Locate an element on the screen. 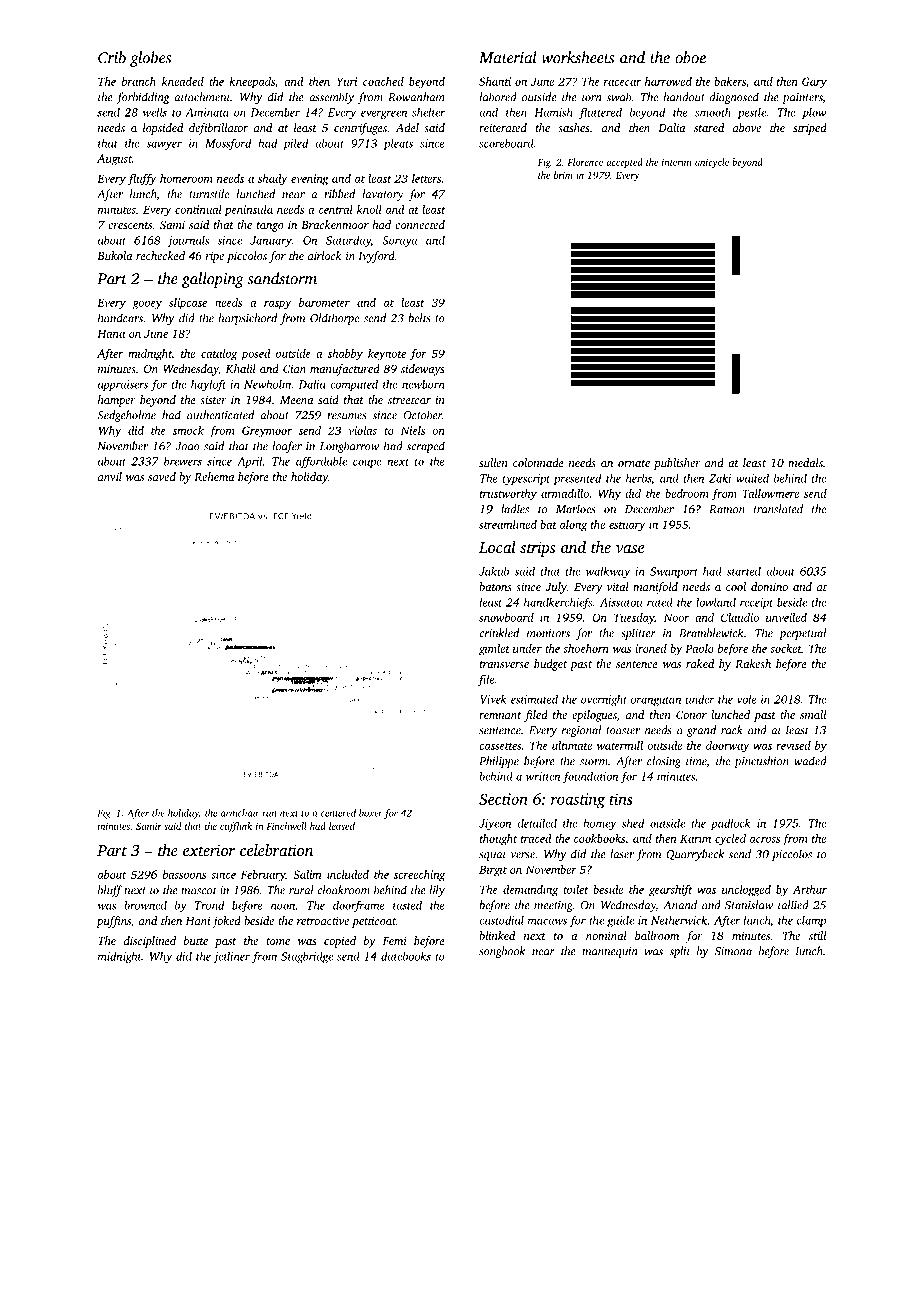 Image resolution: width=924 pixels, height=1308 pixels. mascot is located at coordinates (199, 891).
